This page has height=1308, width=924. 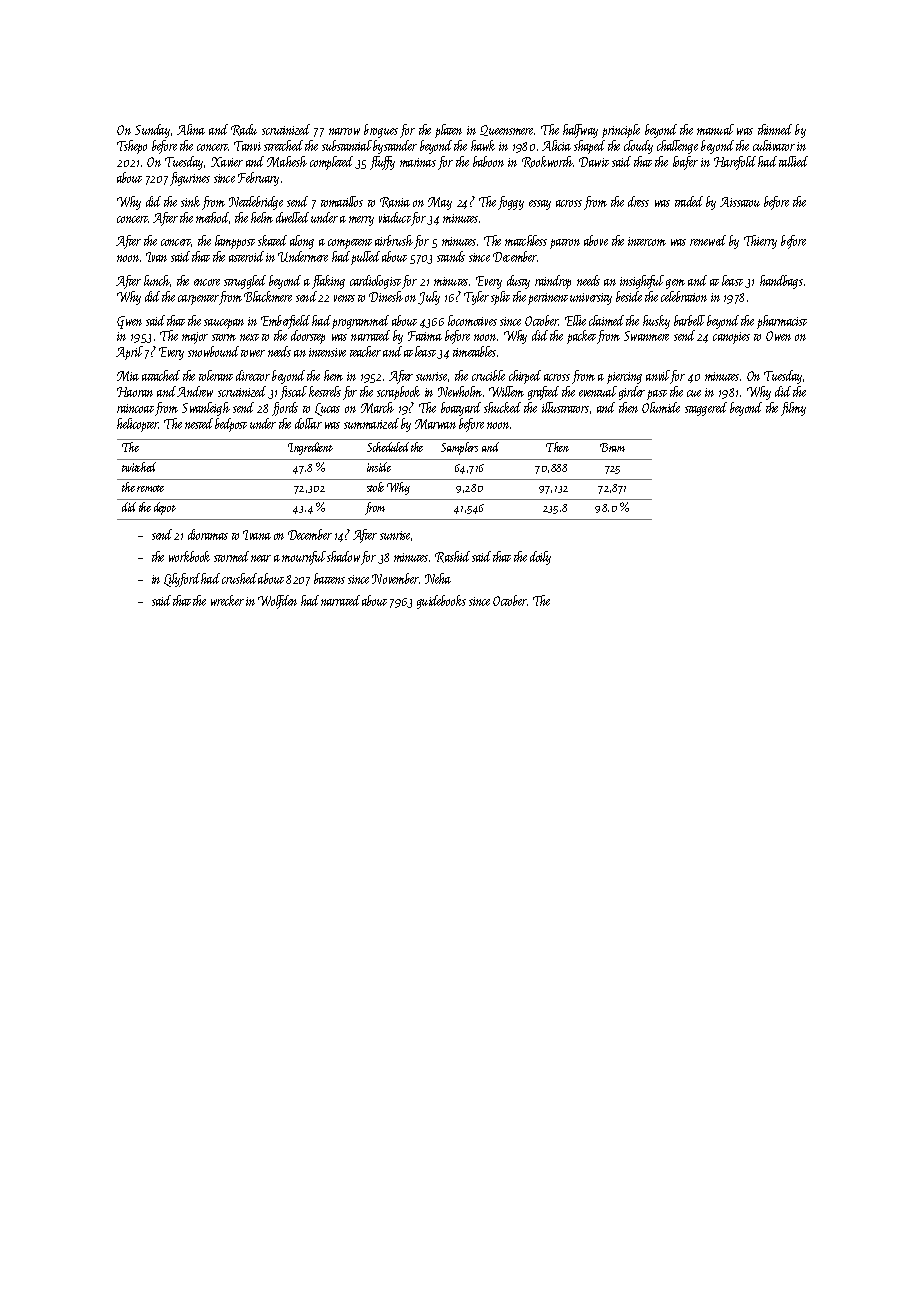 I want to click on Owen, so click(x=778, y=336).
